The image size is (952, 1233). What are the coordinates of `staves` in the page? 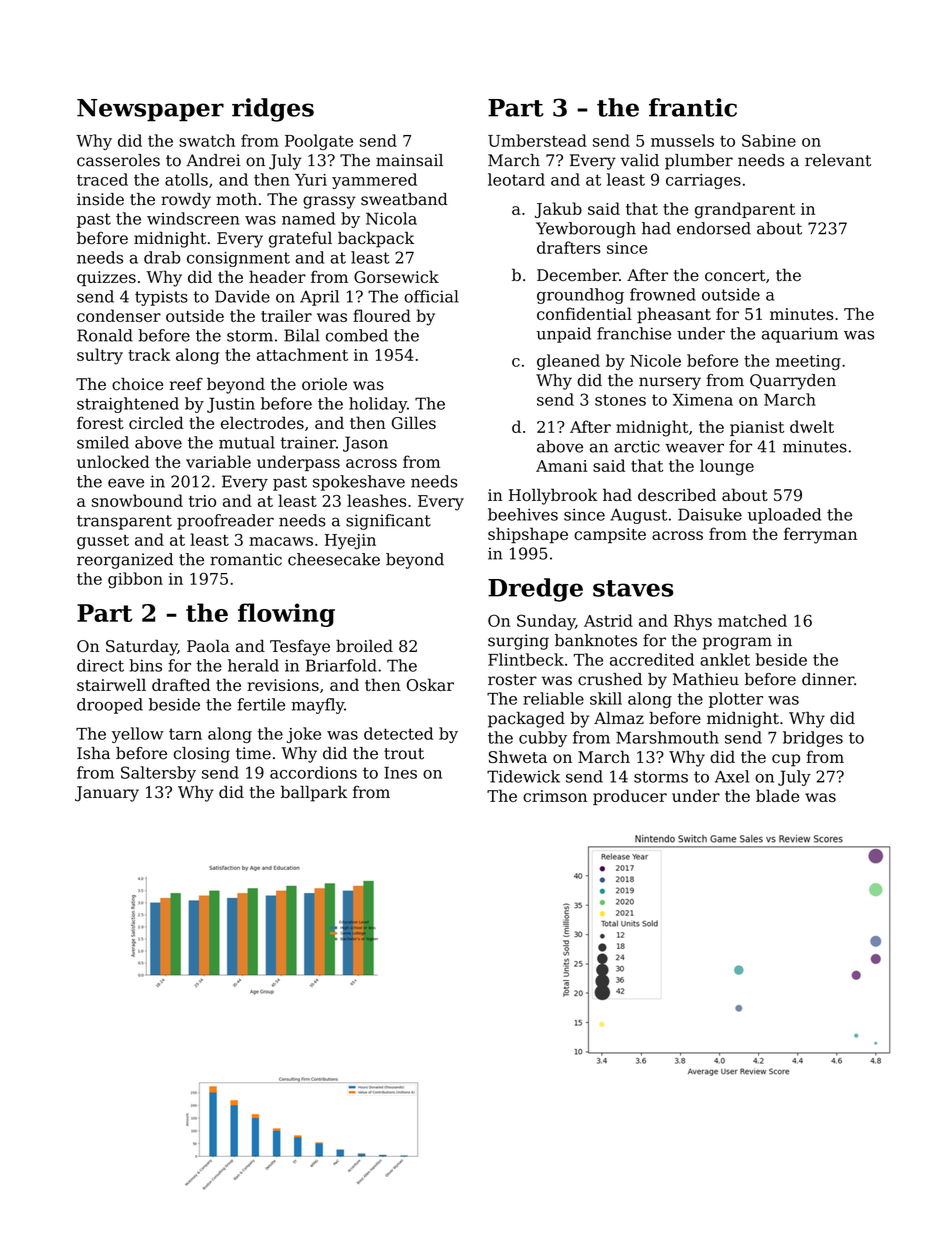 It's located at (633, 588).
